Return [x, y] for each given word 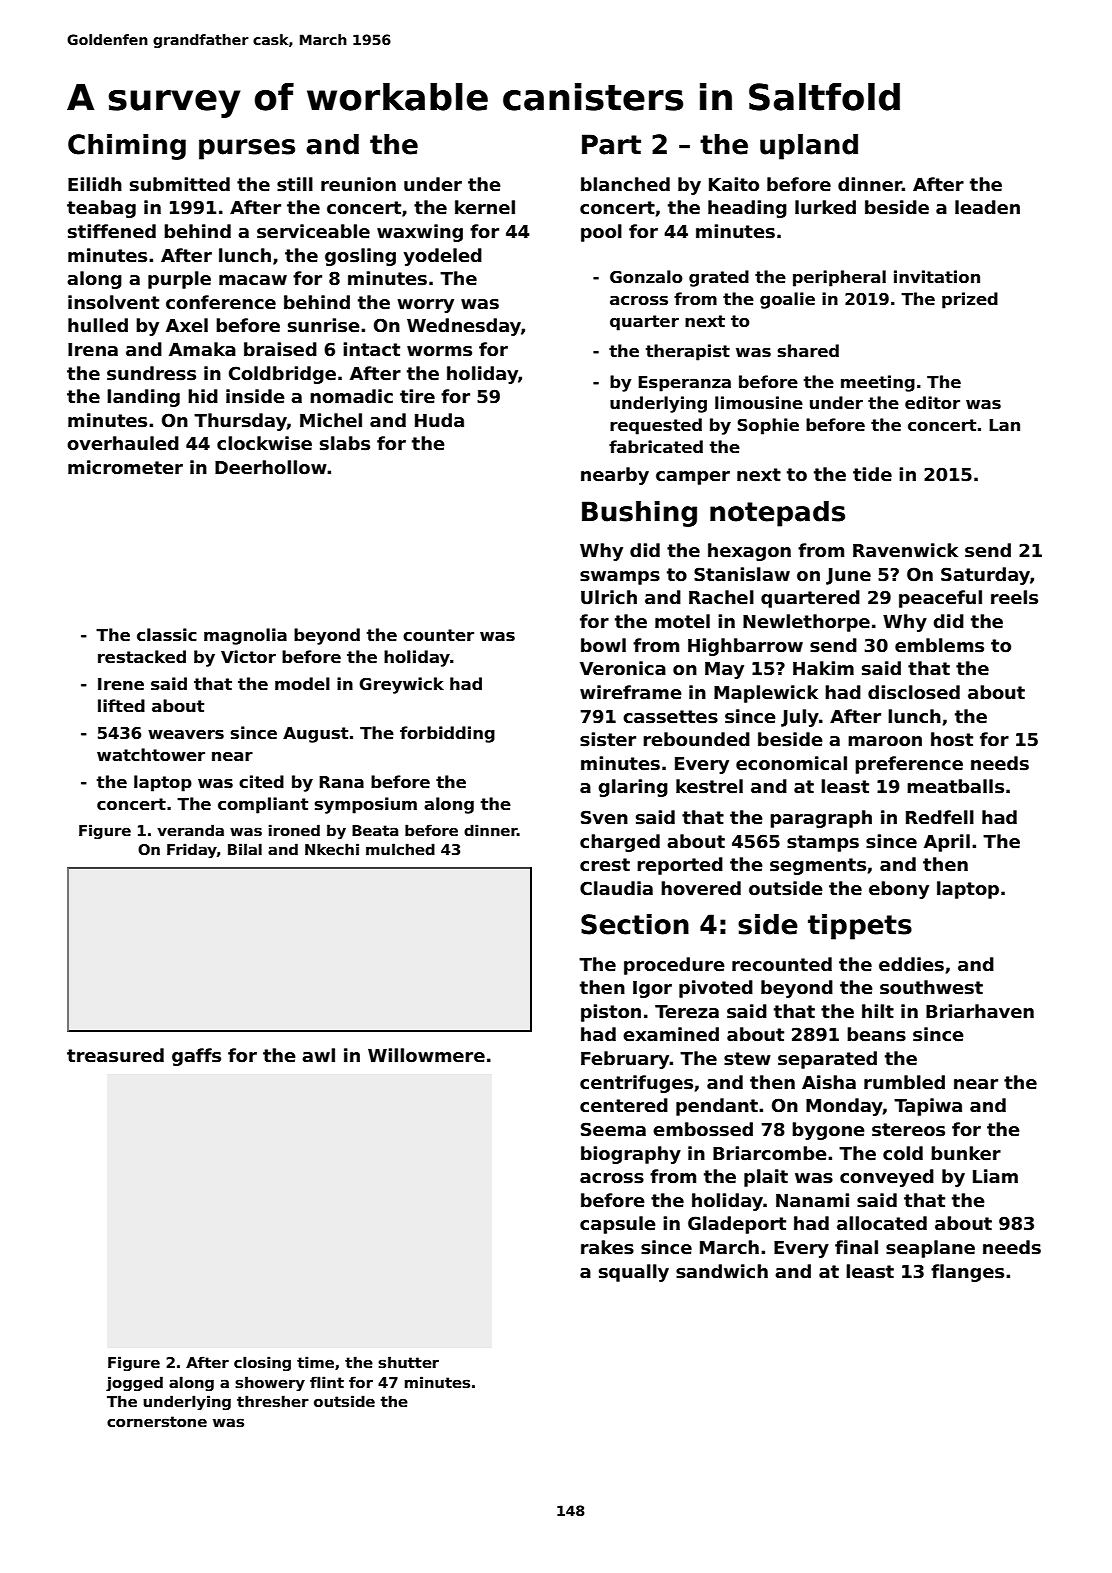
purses [247, 149]
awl [318, 1055]
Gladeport [737, 1225]
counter [438, 635]
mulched [400, 849]
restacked [142, 657]
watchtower [151, 755]
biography [631, 1155]
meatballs [955, 786]
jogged [134, 1383]
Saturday [985, 576]
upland [809, 147]
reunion [358, 184]
